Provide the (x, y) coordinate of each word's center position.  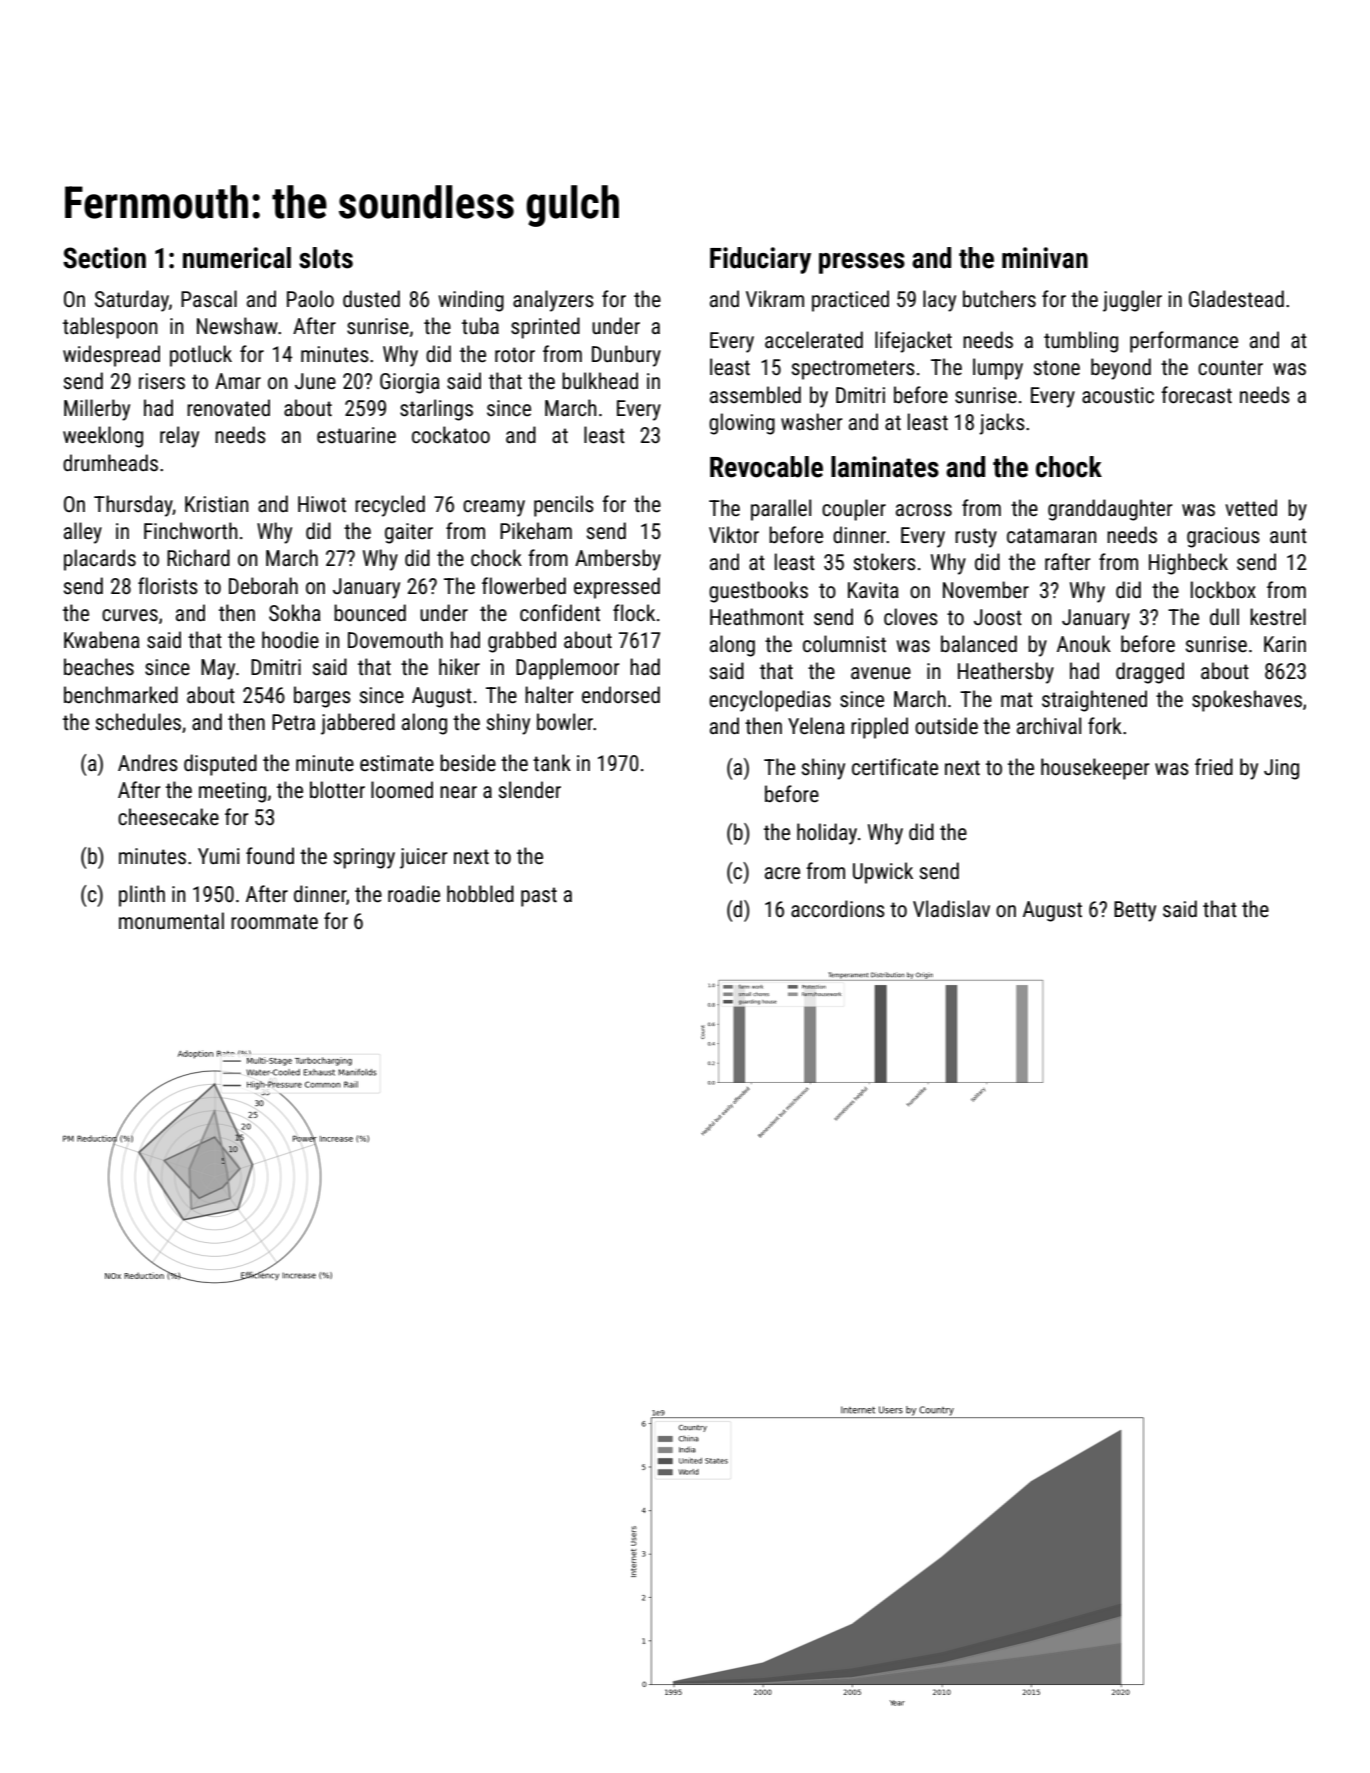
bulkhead (600, 381)
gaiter (409, 533)
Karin (1285, 644)
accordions (838, 909)
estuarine (356, 435)
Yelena (816, 726)
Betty (1135, 911)
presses (862, 263)
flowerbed (524, 586)
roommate (274, 921)
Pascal (209, 299)
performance (1184, 342)
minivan (1045, 258)
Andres (148, 763)
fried (1214, 767)
